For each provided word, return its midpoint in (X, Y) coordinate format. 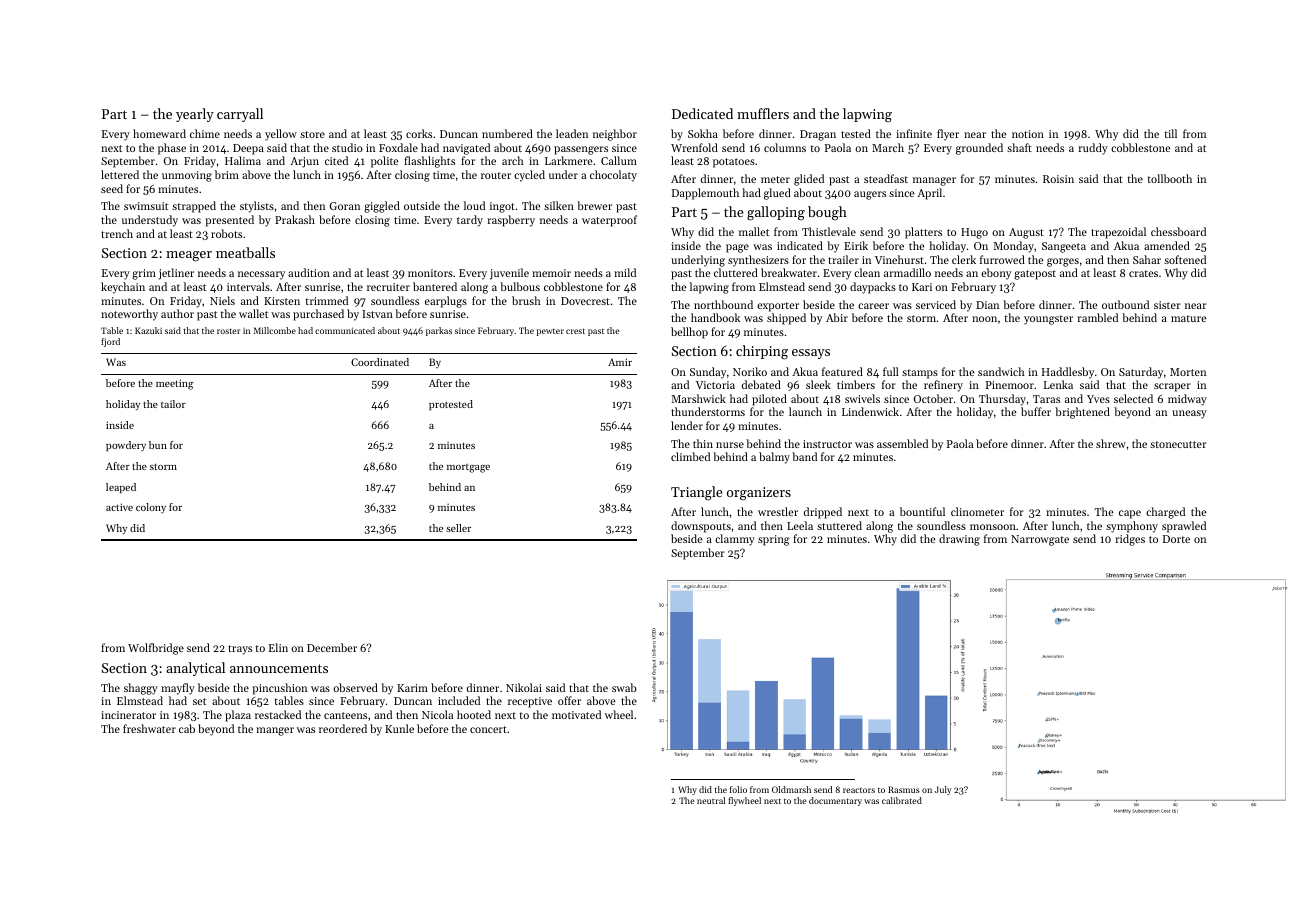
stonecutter (1178, 444)
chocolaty (613, 176)
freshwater (149, 728)
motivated (576, 714)
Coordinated (380, 362)
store (312, 134)
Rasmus (904, 789)
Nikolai (524, 687)
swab (624, 687)
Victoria (715, 385)
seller (458, 528)
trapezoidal (1118, 233)
